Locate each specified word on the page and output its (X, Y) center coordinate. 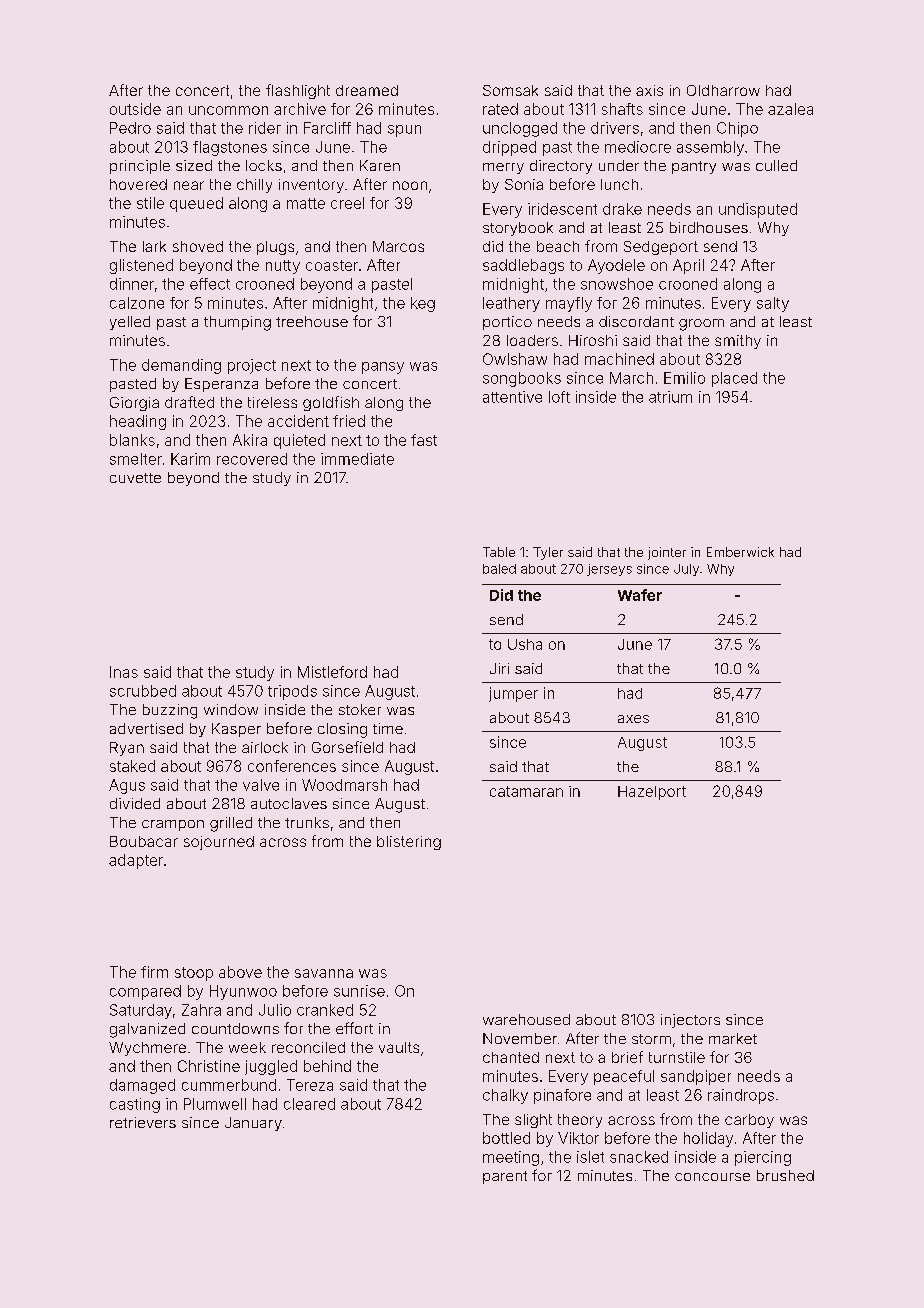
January (253, 1124)
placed (734, 379)
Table (499, 552)
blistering (409, 843)
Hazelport (652, 793)
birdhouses (709, 227)
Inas (124, 672)
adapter (136, 861)
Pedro (130, 128)
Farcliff (327, 128)
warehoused (526, 1019)
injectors (690, 1021)
